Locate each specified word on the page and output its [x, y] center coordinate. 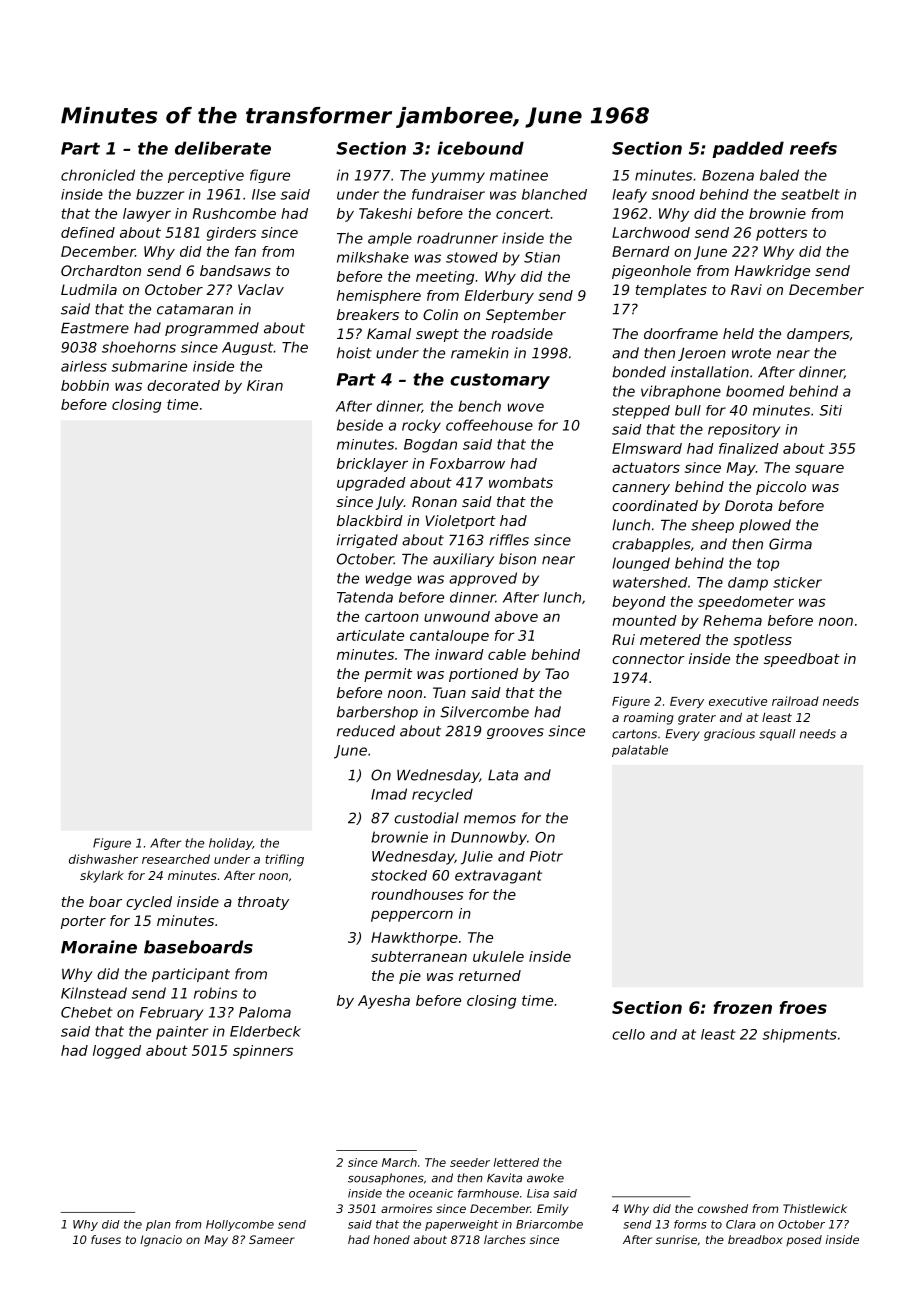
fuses [106, 1239]
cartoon [392, 616]
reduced [366, 731]
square [819, 470]
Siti [830, 410]
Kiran [265, 385]
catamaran [195, 309]
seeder [470, 1162]
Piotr [546, 856]
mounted [644, 620]
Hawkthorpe [414, 939]
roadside [522, 333]
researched [176, 859]
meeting [445, 278]
